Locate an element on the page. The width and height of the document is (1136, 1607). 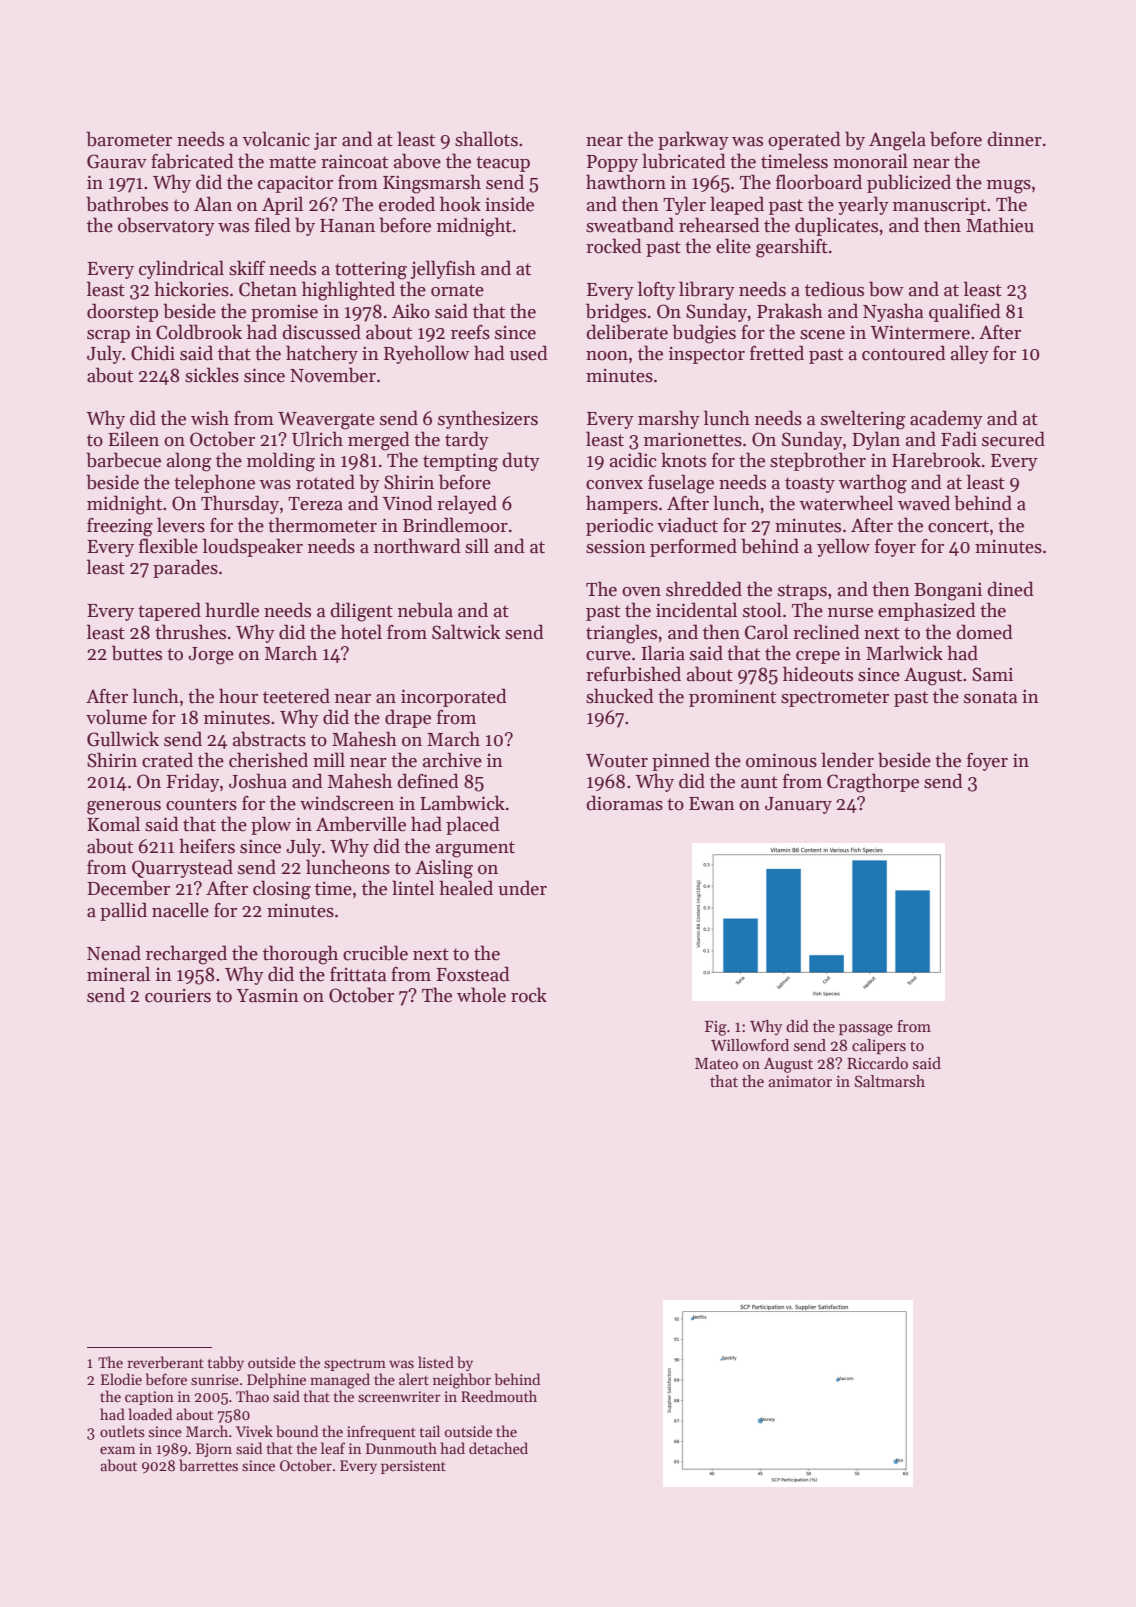
exam is located at coordinates (117, 1450).
